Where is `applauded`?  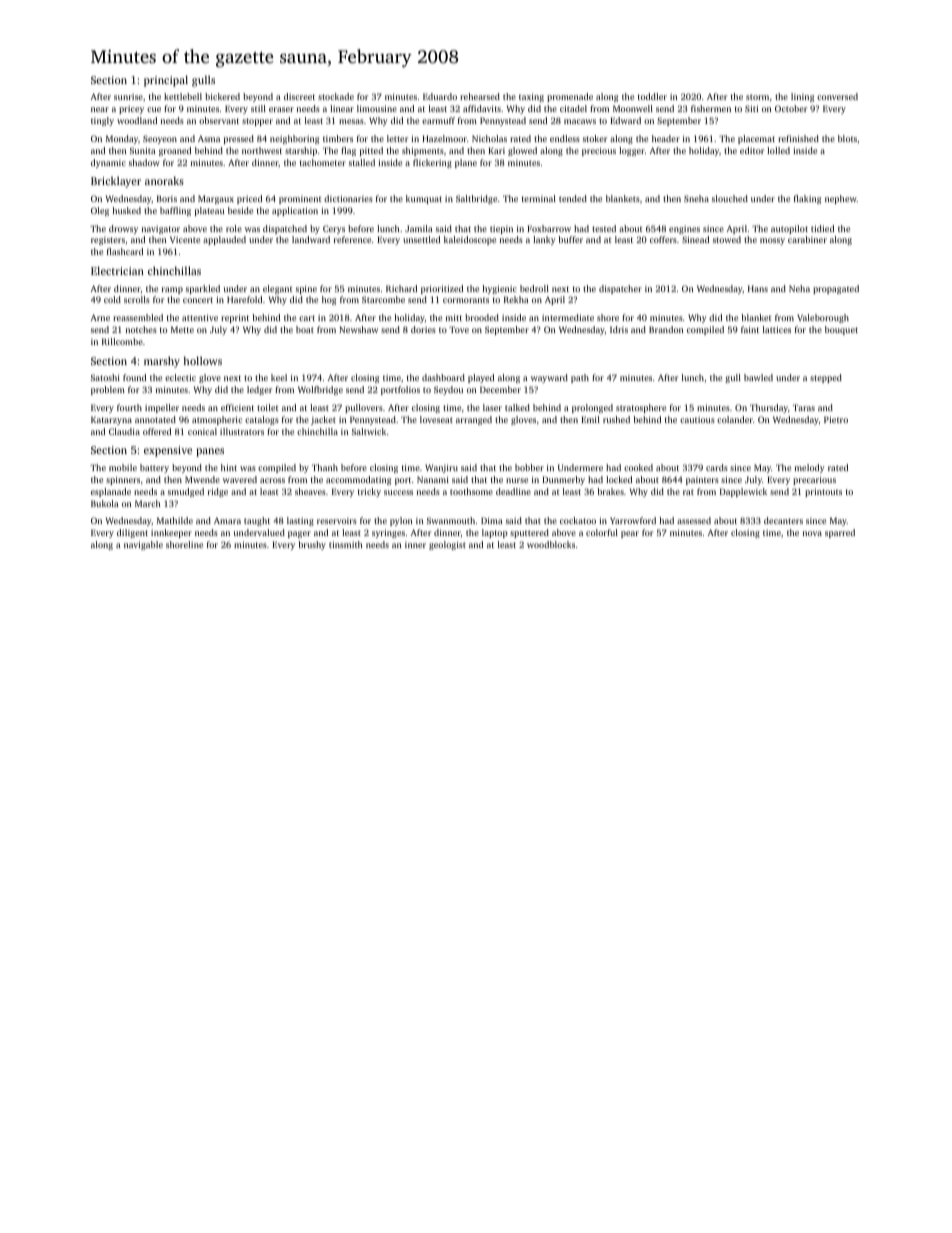 applauded is located at coordinates (224, 240).
